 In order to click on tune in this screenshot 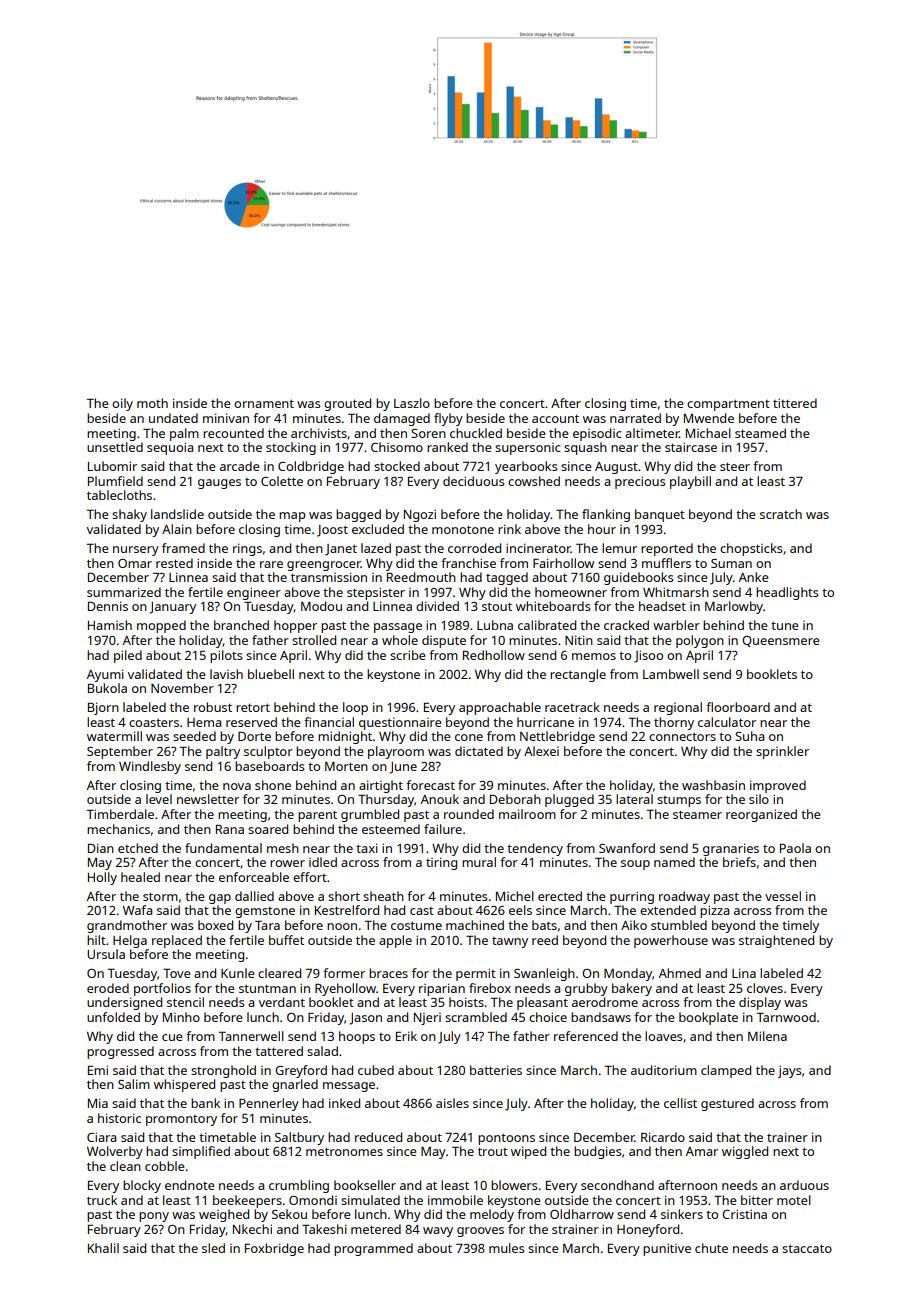, I will do `click(785, 626)`.
